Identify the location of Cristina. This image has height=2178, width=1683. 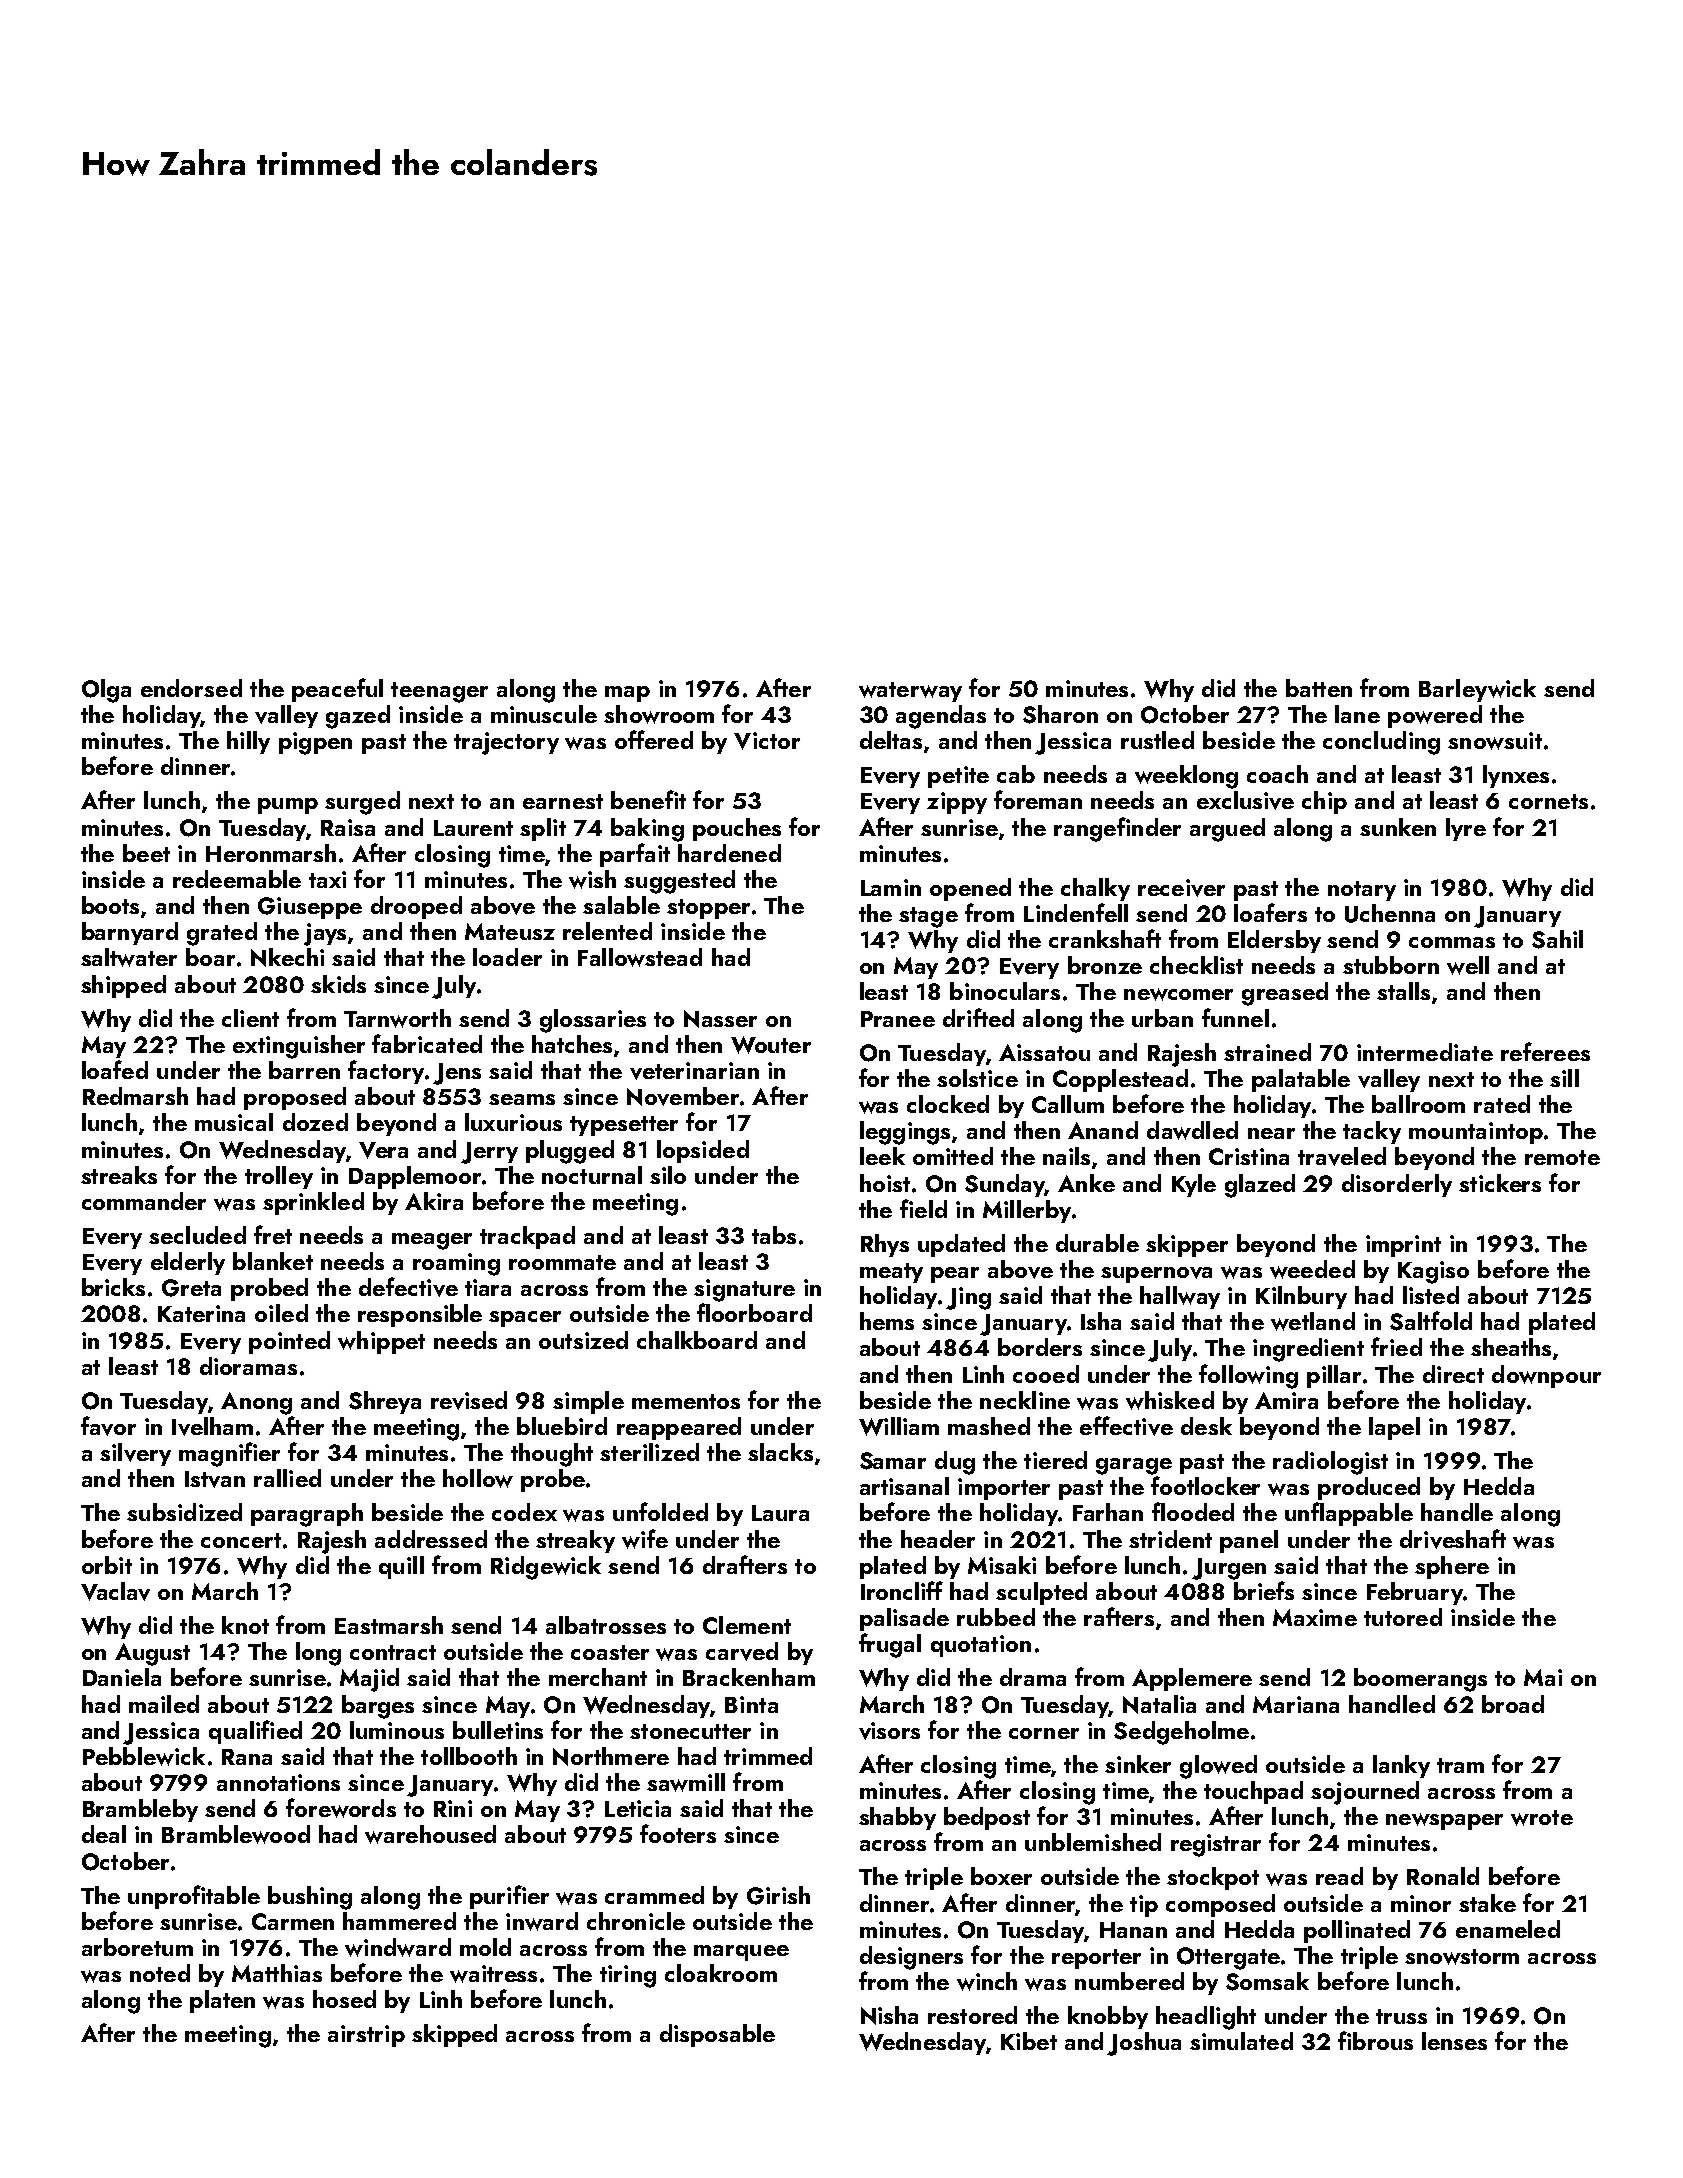
(1249, 1156).
